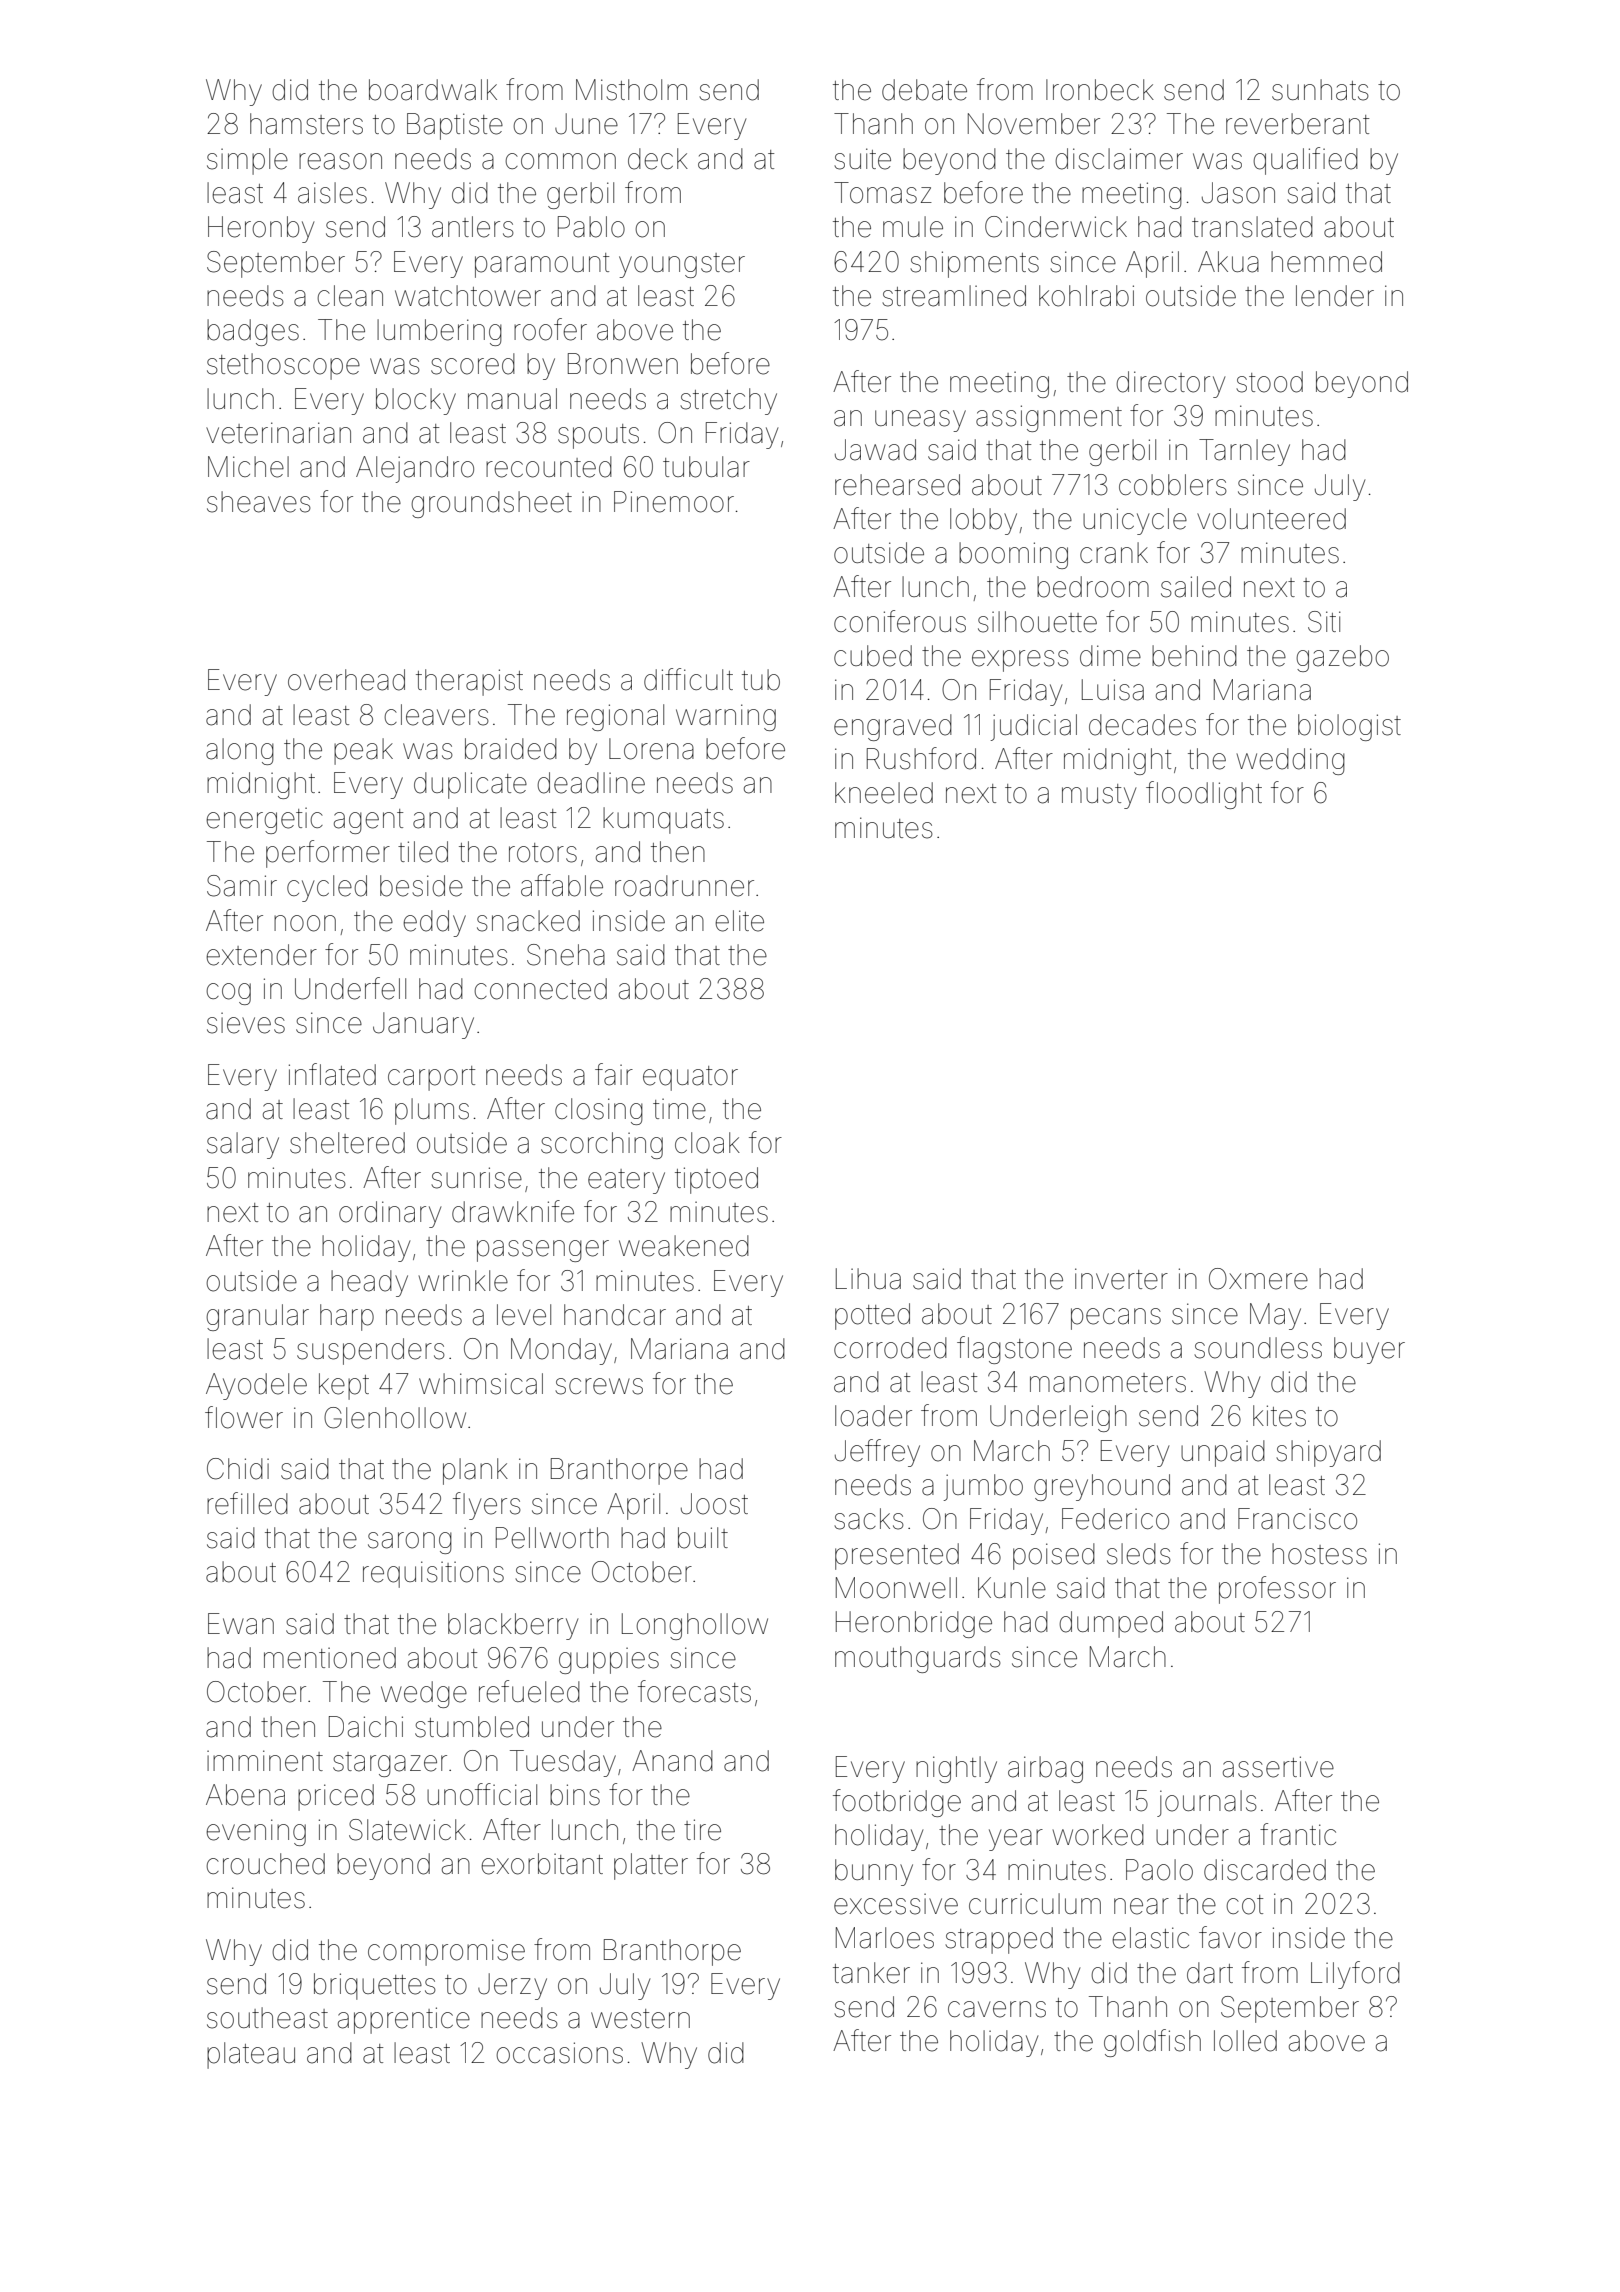  What do you see at coordinates (871, 1973) in the screenshot?
I see `tanker` at bounding box center [871, 1973].
